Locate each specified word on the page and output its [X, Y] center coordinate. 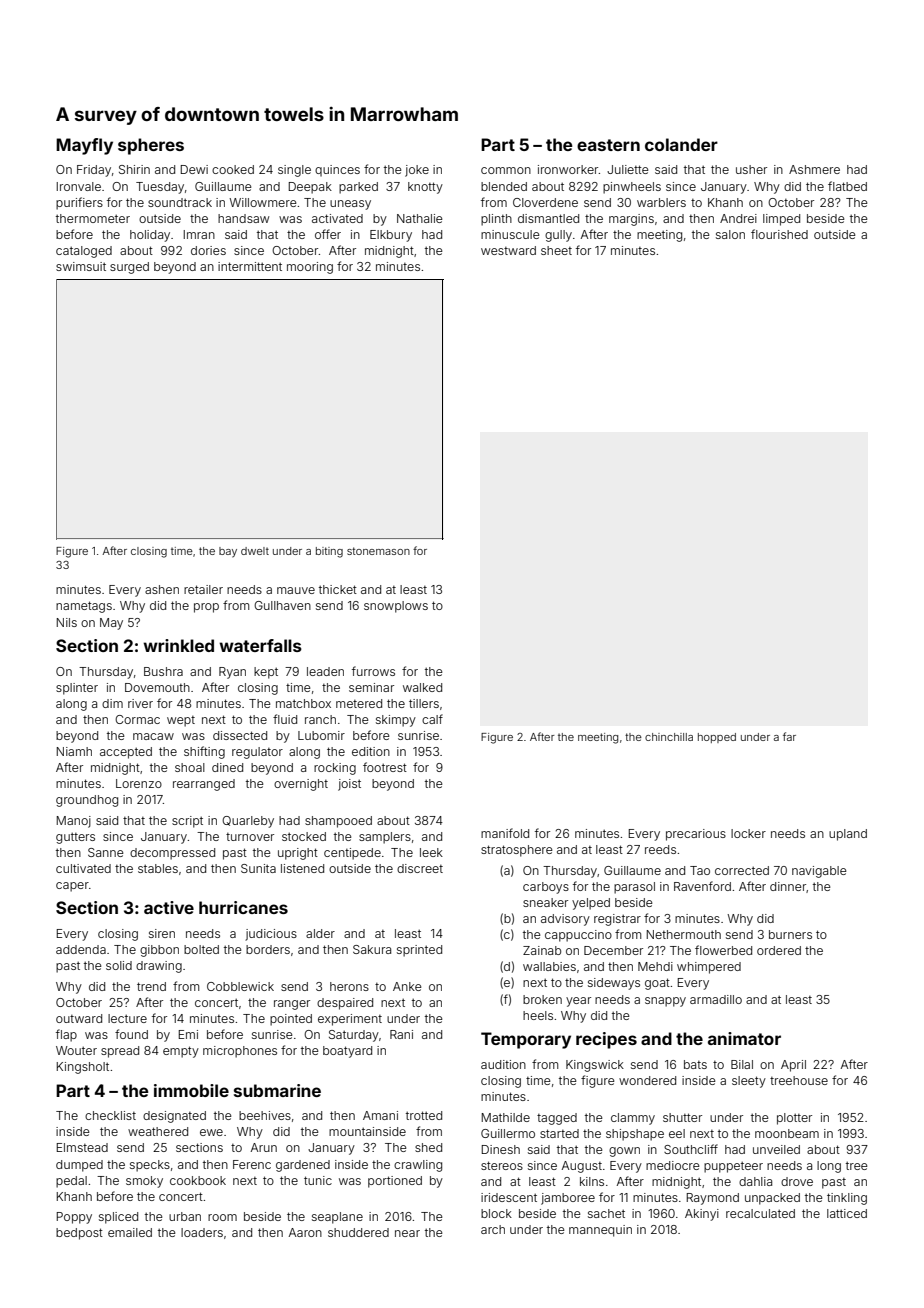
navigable [819, 872]
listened [302, 868]
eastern [608, 145]
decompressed [172, 854]
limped [781, 220]
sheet [556, 250]
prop [206, 608]
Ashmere [814, 169]
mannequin [600, 1231]
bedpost [79, 1234]
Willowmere [263, 202]
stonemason [378, 551]
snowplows [396, 607]
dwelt [255, 551]
